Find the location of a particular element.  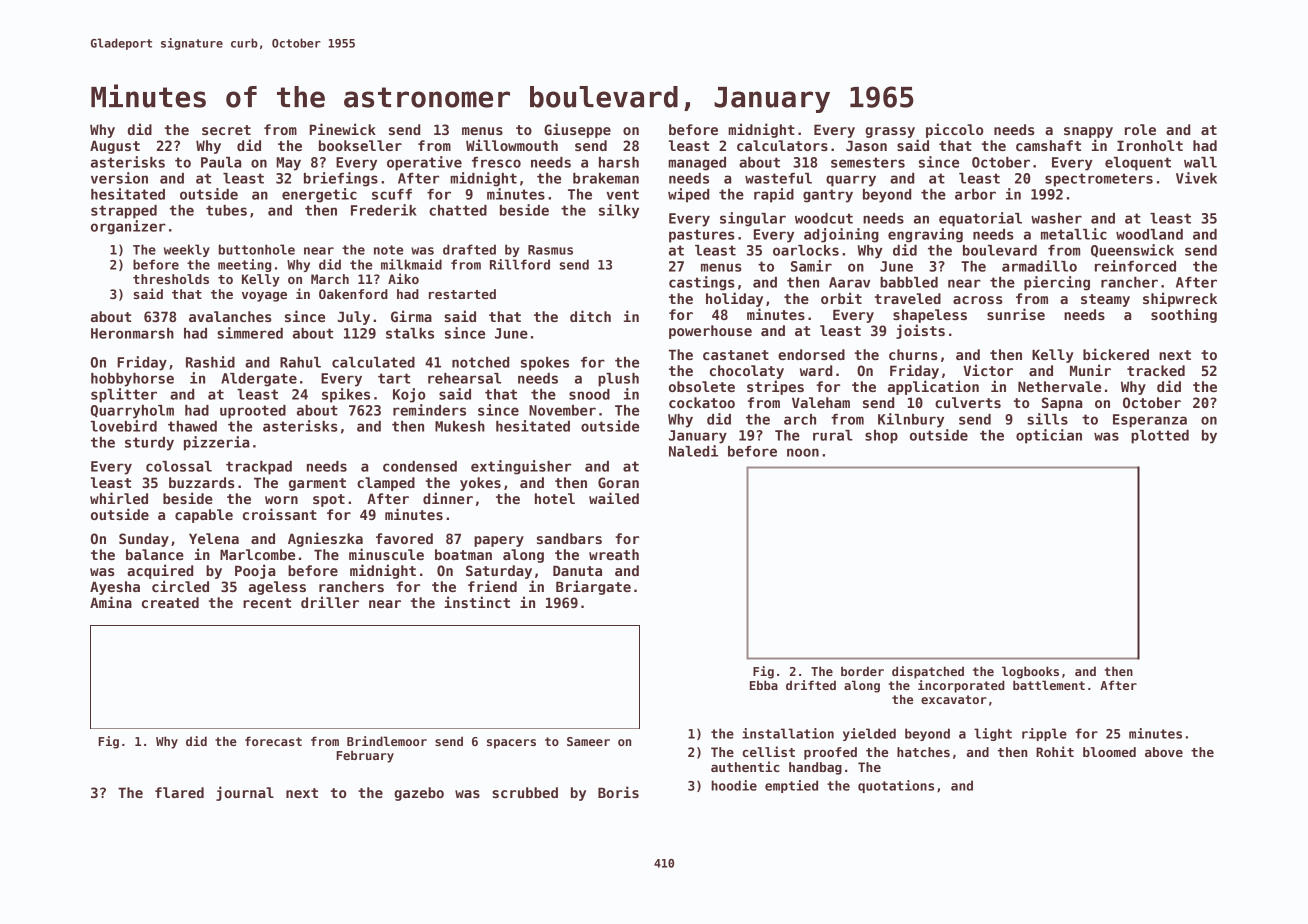

scrubbed is located at coordinates (525, 792).
